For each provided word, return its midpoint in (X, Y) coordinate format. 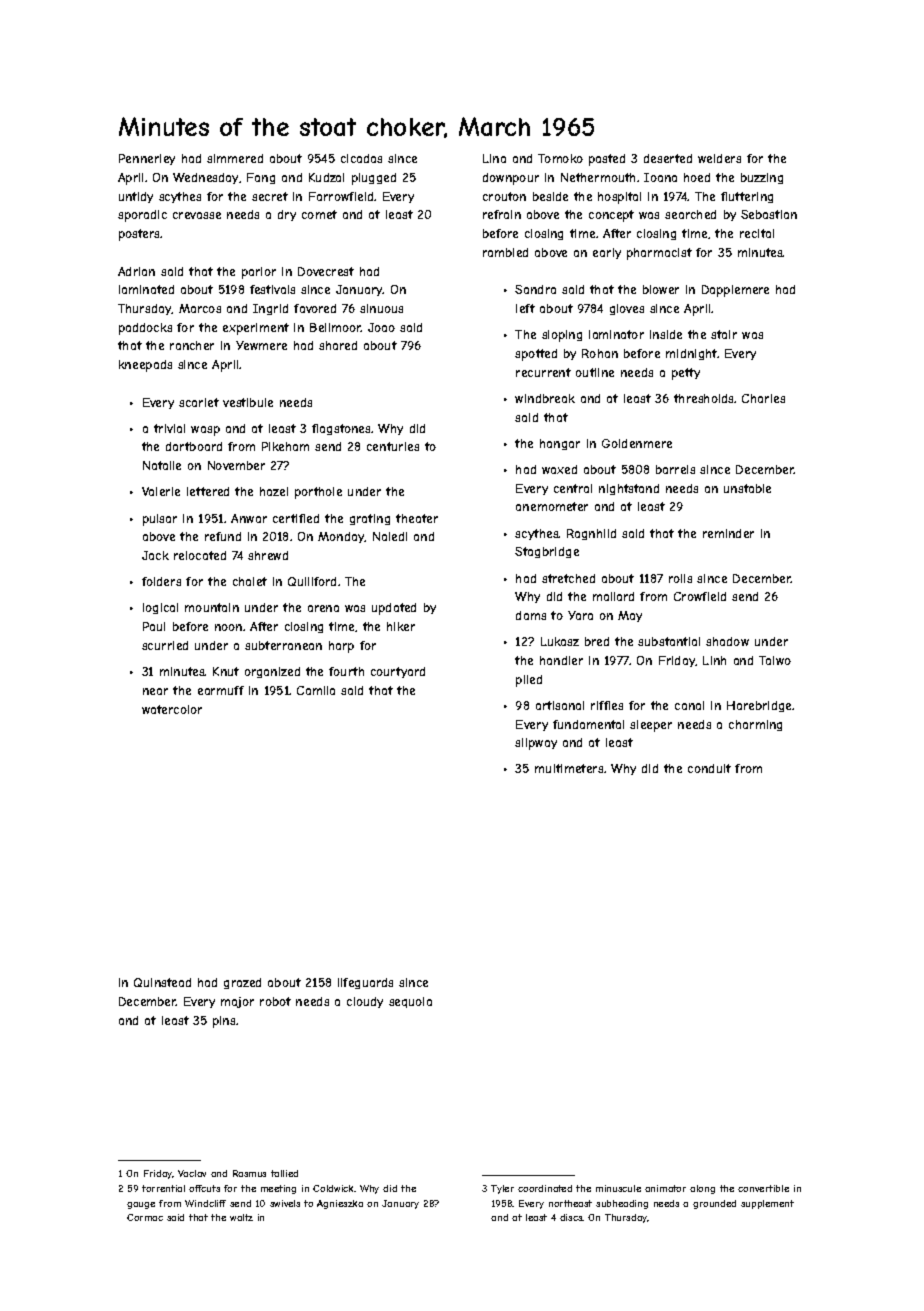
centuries (393, 446)
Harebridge (760, 706)
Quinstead (162, 982)
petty (686, 374)
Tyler (502, 1189)
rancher (192, 345)
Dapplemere (735, 291)
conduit (709, 768)
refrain (502, 214)
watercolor (172, 709)
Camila (316, 690)
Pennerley (147, 159)
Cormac (145, 1217)
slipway (536, 744)
